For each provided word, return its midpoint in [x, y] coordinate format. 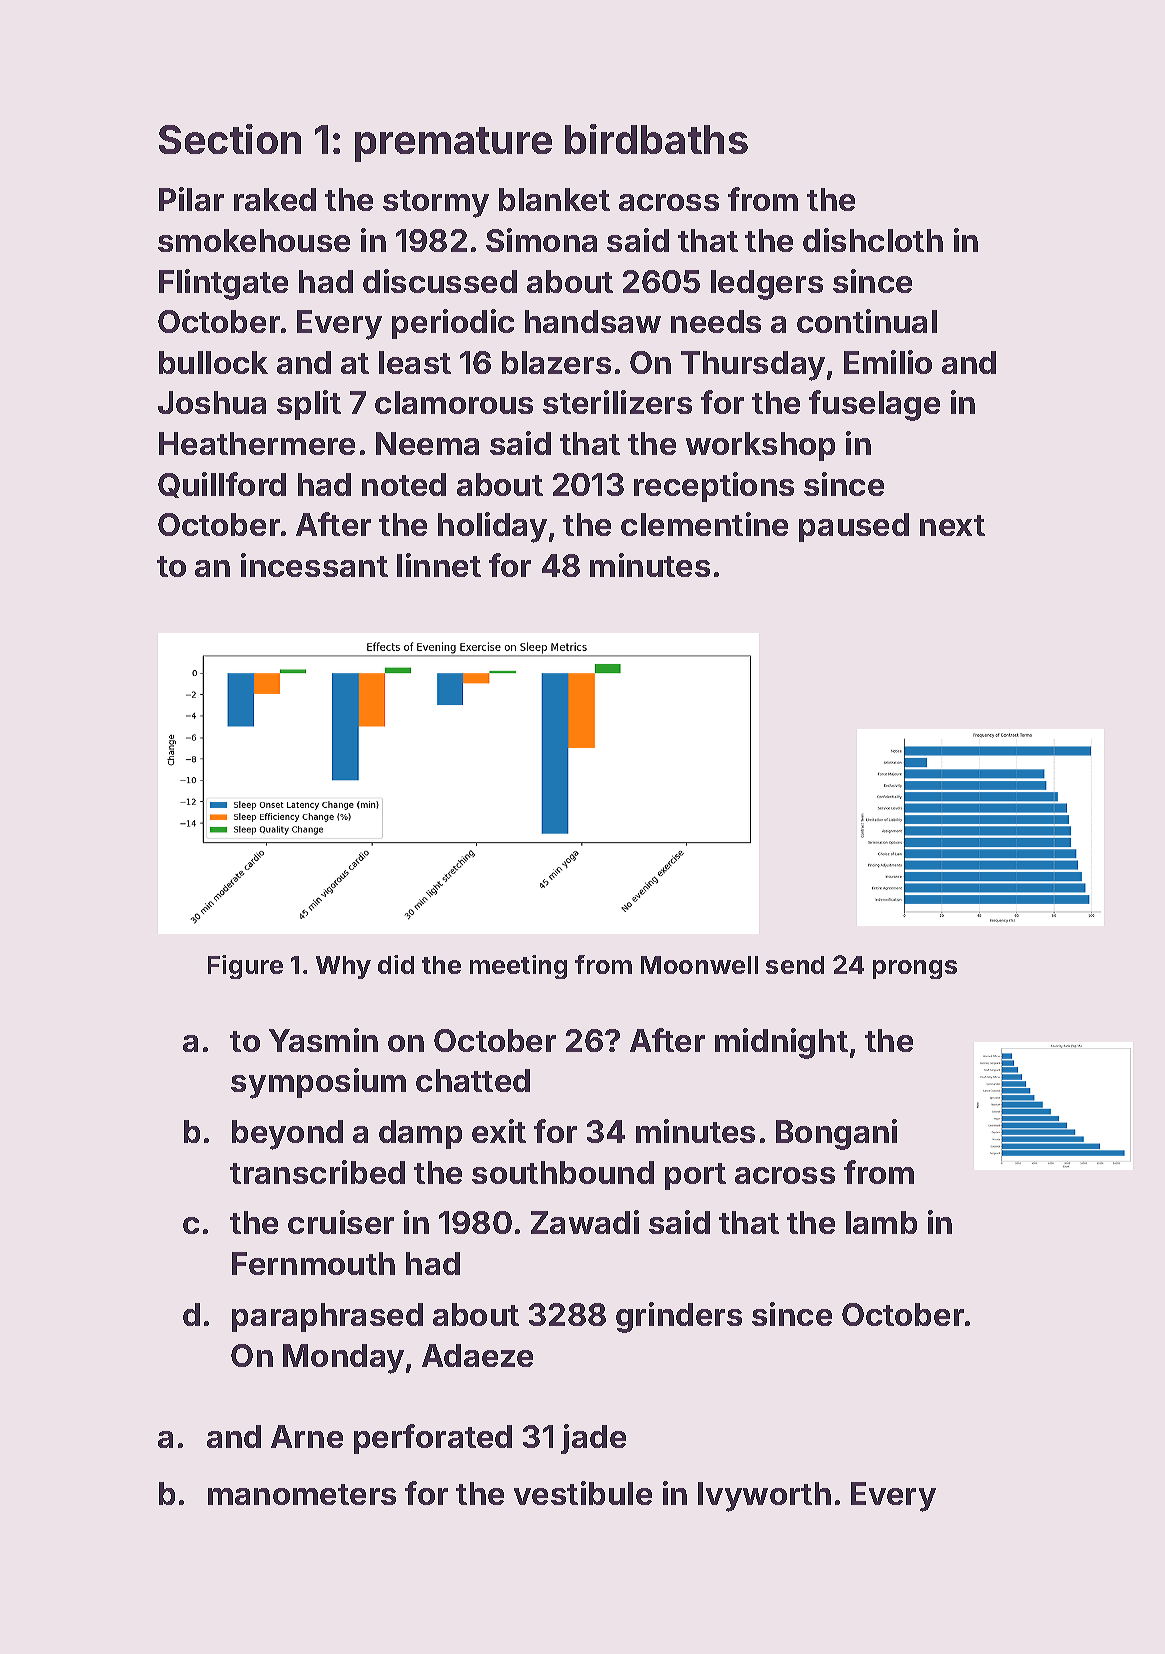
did [396, 964]
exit [499, 1131]
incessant [314, 565]
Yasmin [323, 1040]
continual [867, 321]
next [952, 525]
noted [404, 484]
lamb [881, 1222]
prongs [915, 969]
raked [275, 199]
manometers [302, 1494]
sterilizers [617, 402]
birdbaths [656, 139]
